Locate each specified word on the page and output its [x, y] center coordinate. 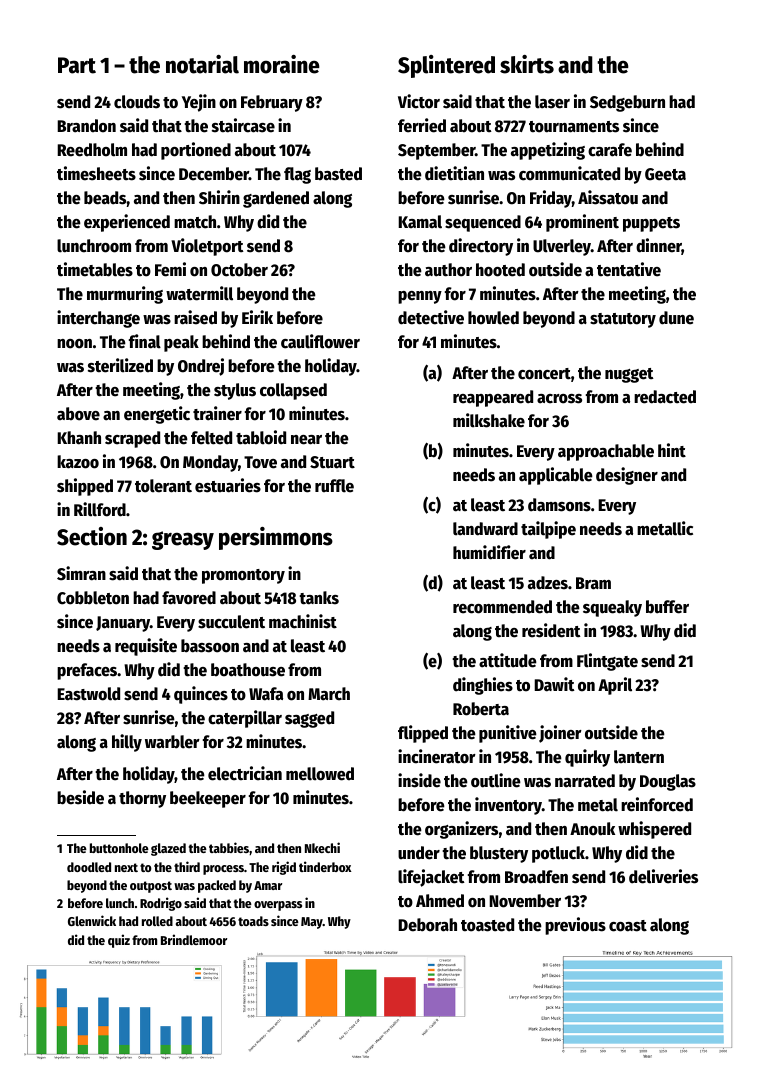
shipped [85, 487]
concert [544, 374]
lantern [639, 757]
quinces [201, 695]
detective [431, 317]
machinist [303, 621]
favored [189, 598]
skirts [527, 64]
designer [627, 476]
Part [77, 65]
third [187, 866]
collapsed [293, 391]
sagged [309, 719]
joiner [560, 734]
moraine [282, 64]
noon [74, 344]
